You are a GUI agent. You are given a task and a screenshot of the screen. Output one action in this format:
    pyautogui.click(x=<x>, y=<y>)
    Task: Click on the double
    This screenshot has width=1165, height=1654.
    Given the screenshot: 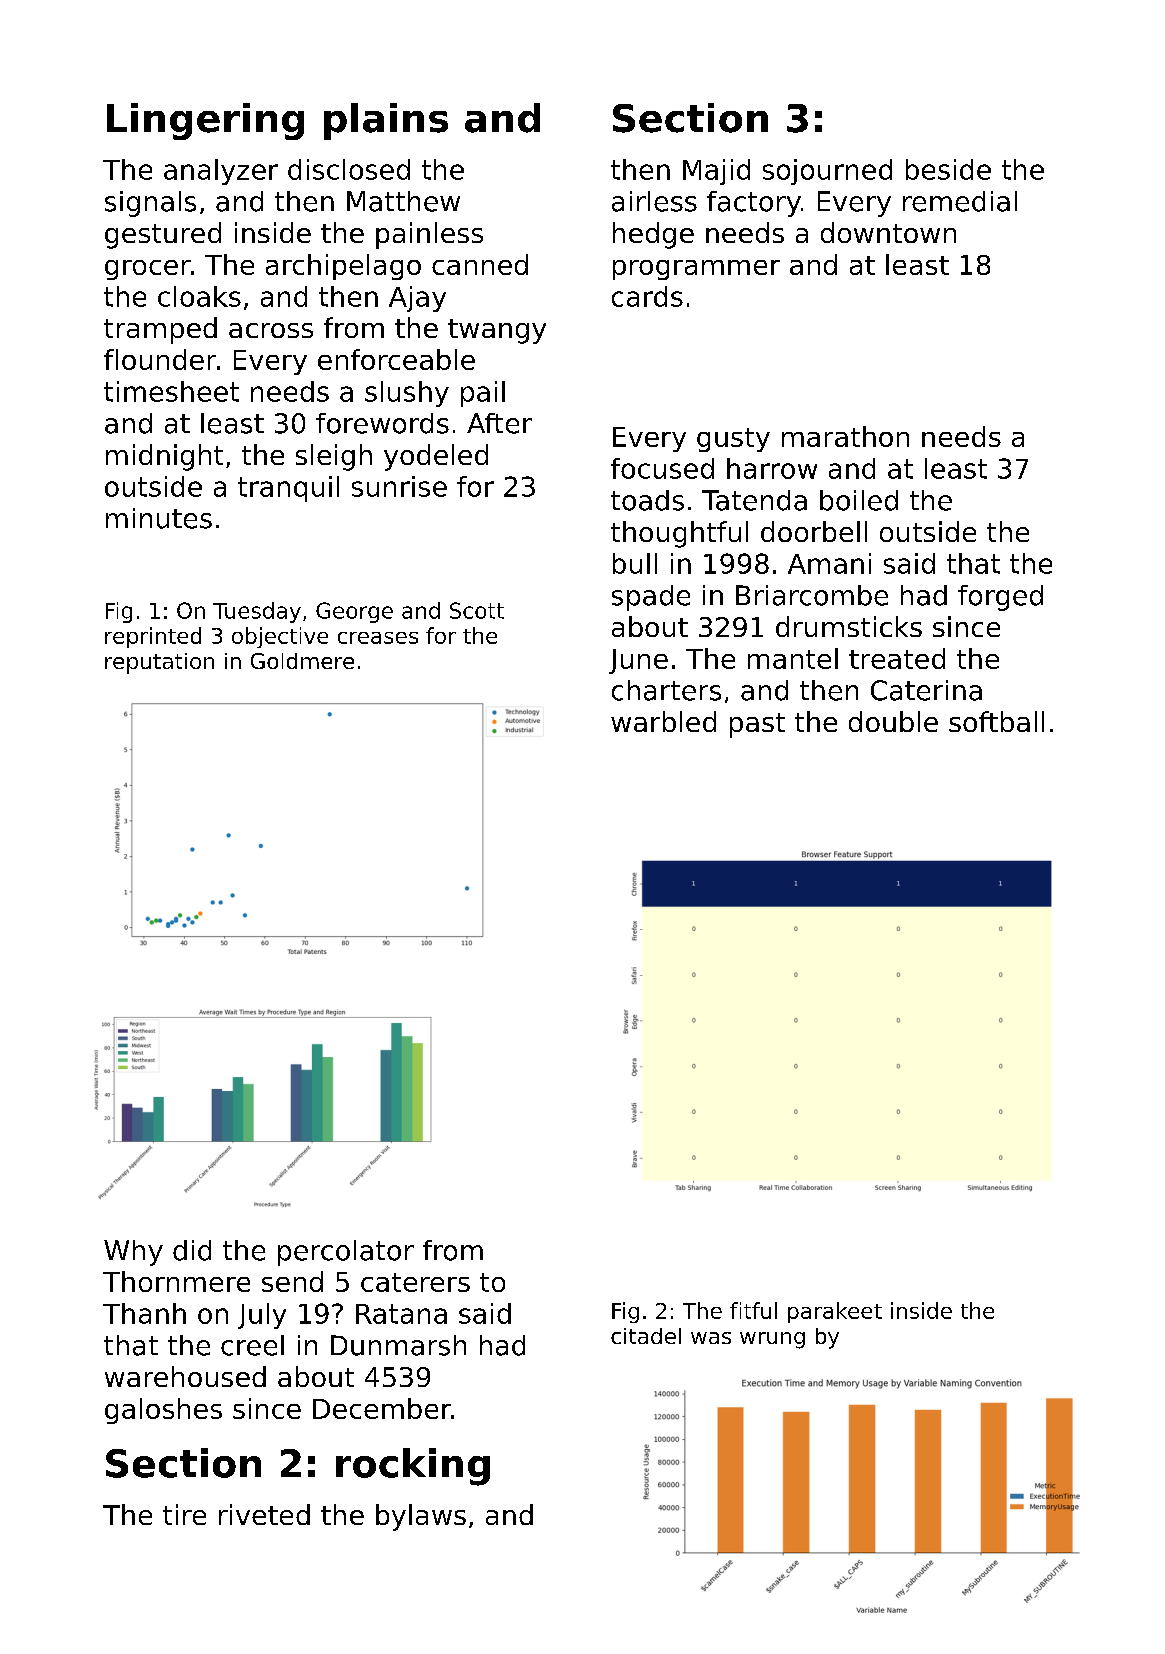 What is the action you would take?
    pyautogui.click(x=893, y=721)
